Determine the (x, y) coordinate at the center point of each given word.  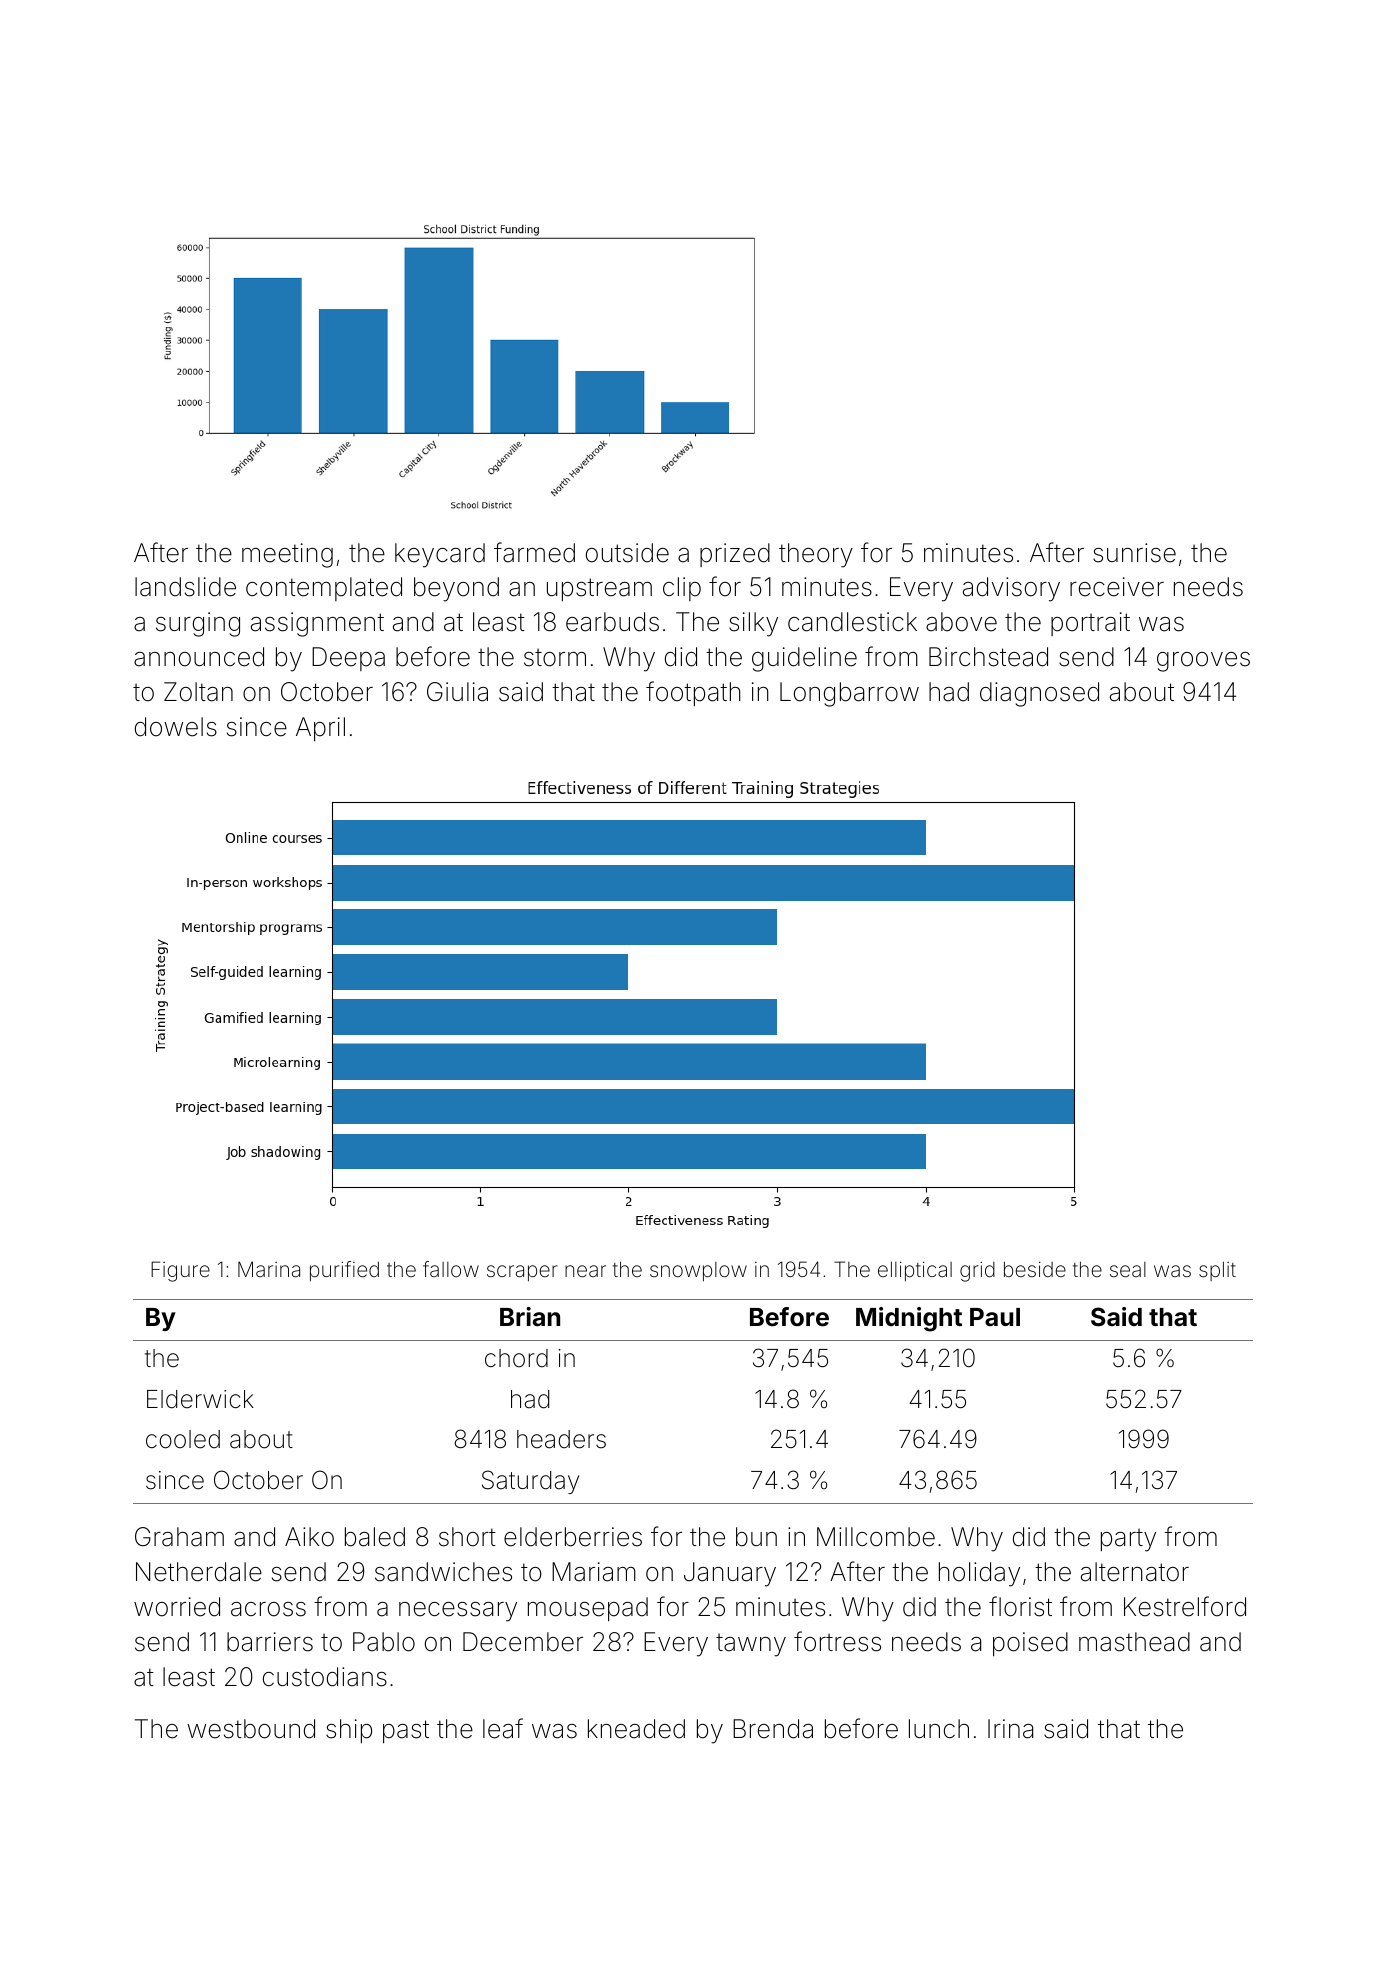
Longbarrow (849, 694)
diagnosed (1039, 694)
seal (1128, 1269)
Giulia (457, 692)
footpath (693, 693)
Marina (269, 1269)
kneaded (636, 1729)
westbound (251, 1729)
